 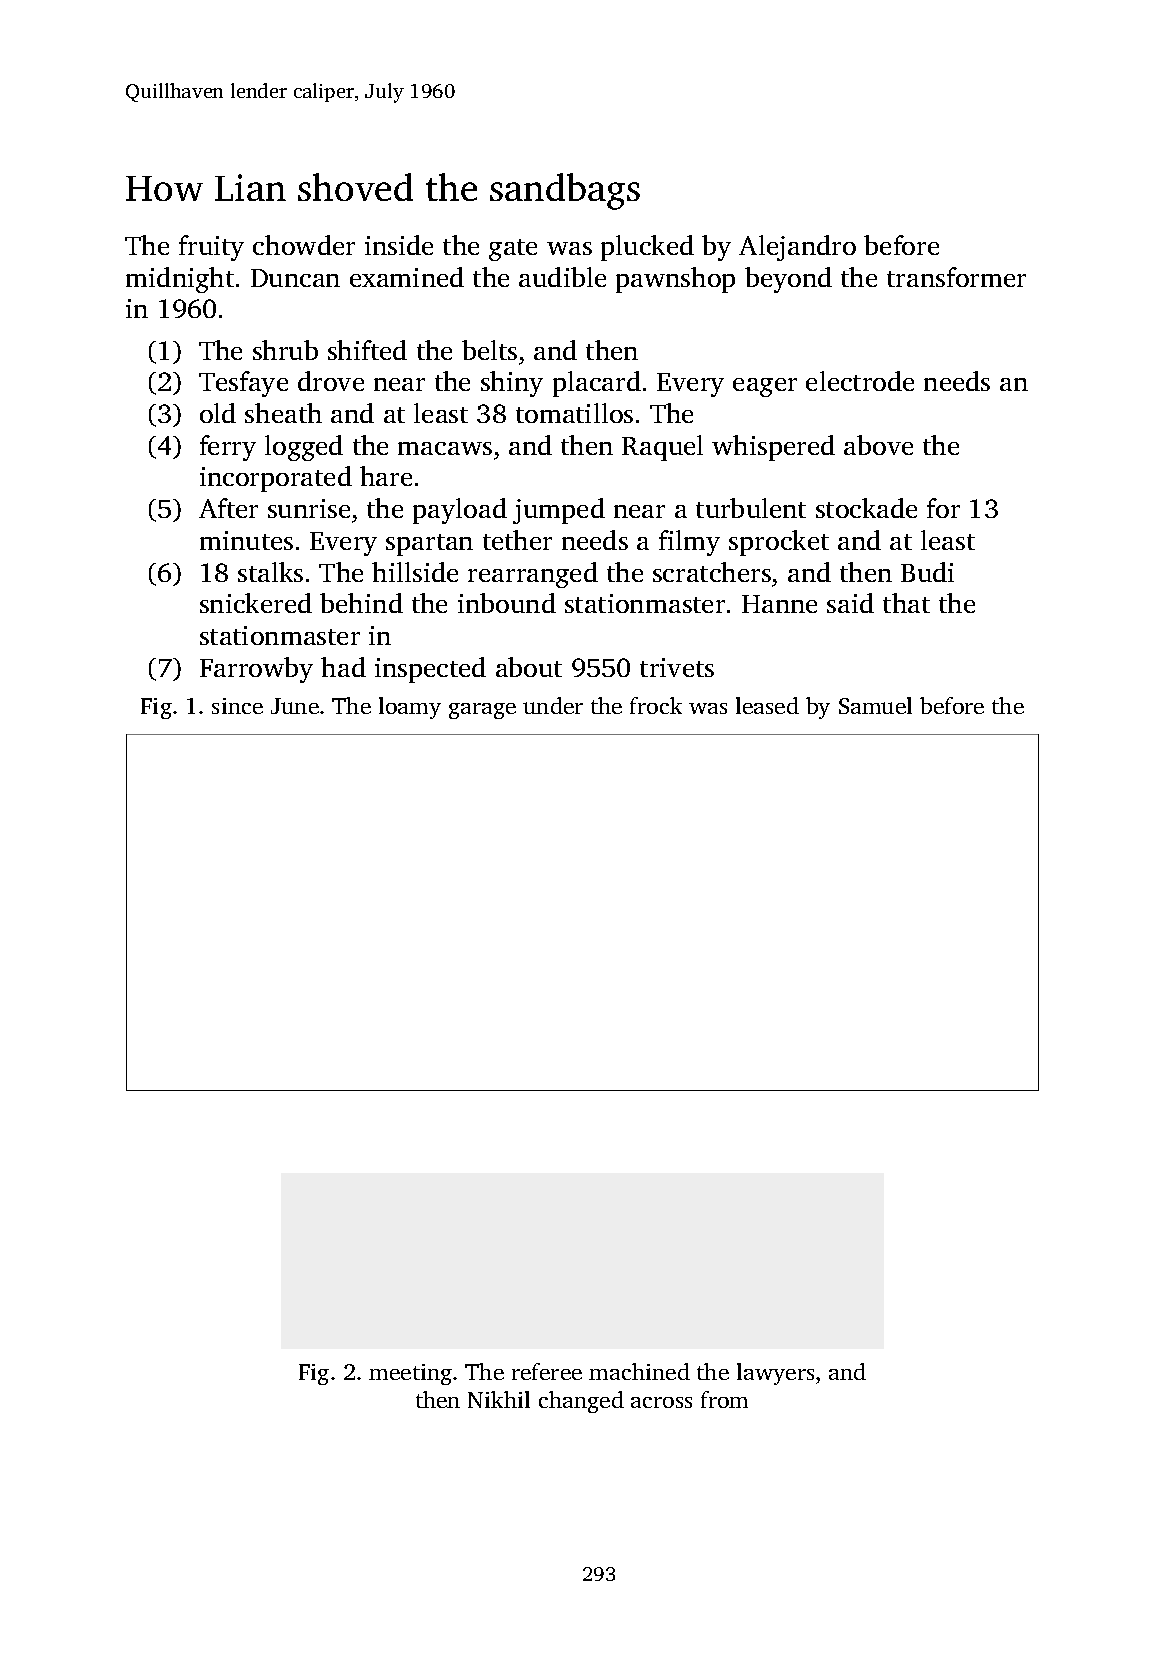 I want to click on fruity, so click(x=211, y=248).
